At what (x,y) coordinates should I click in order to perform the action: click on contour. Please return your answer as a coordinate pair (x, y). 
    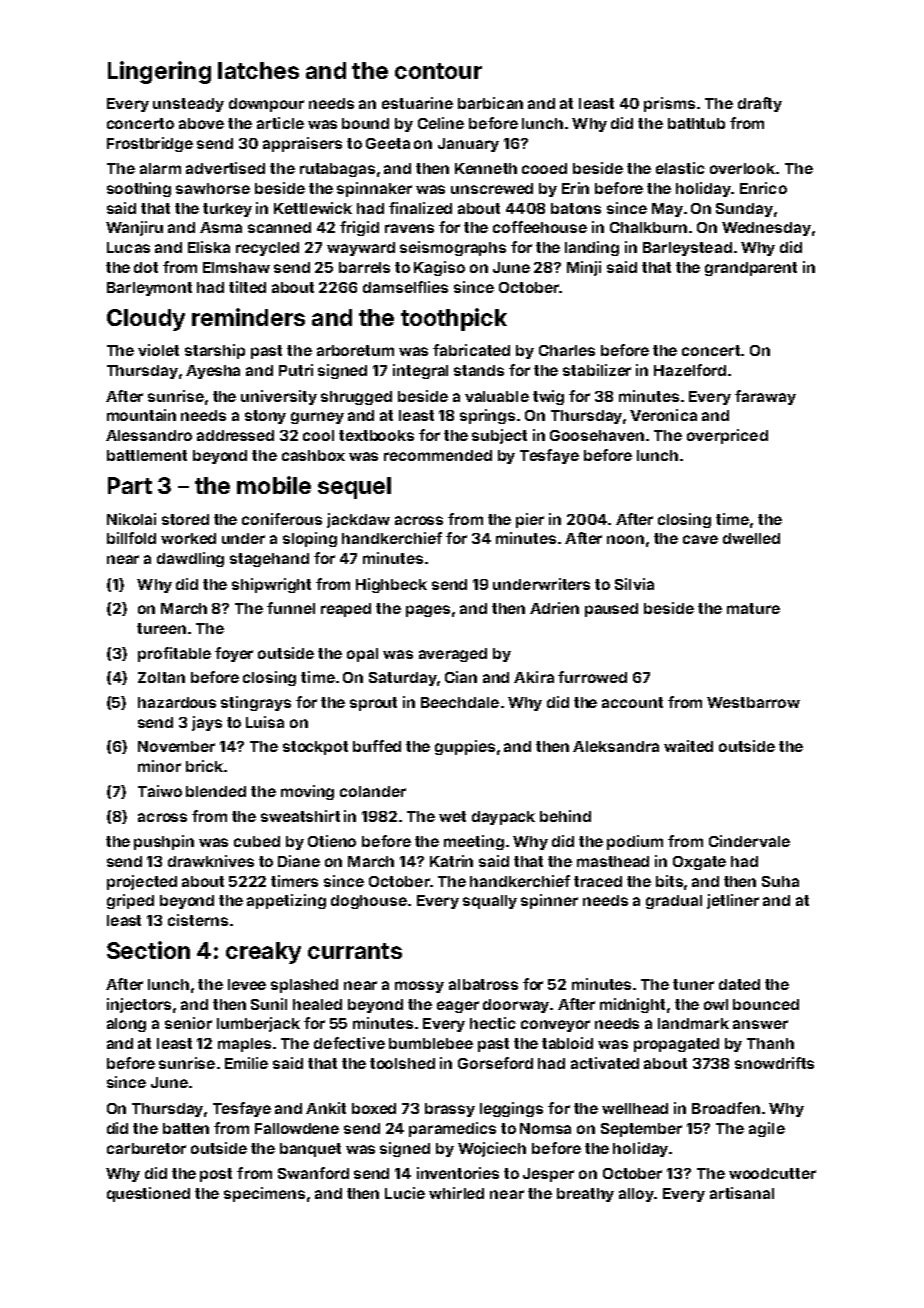
    Looking at the image, I should click on (438, 71).
